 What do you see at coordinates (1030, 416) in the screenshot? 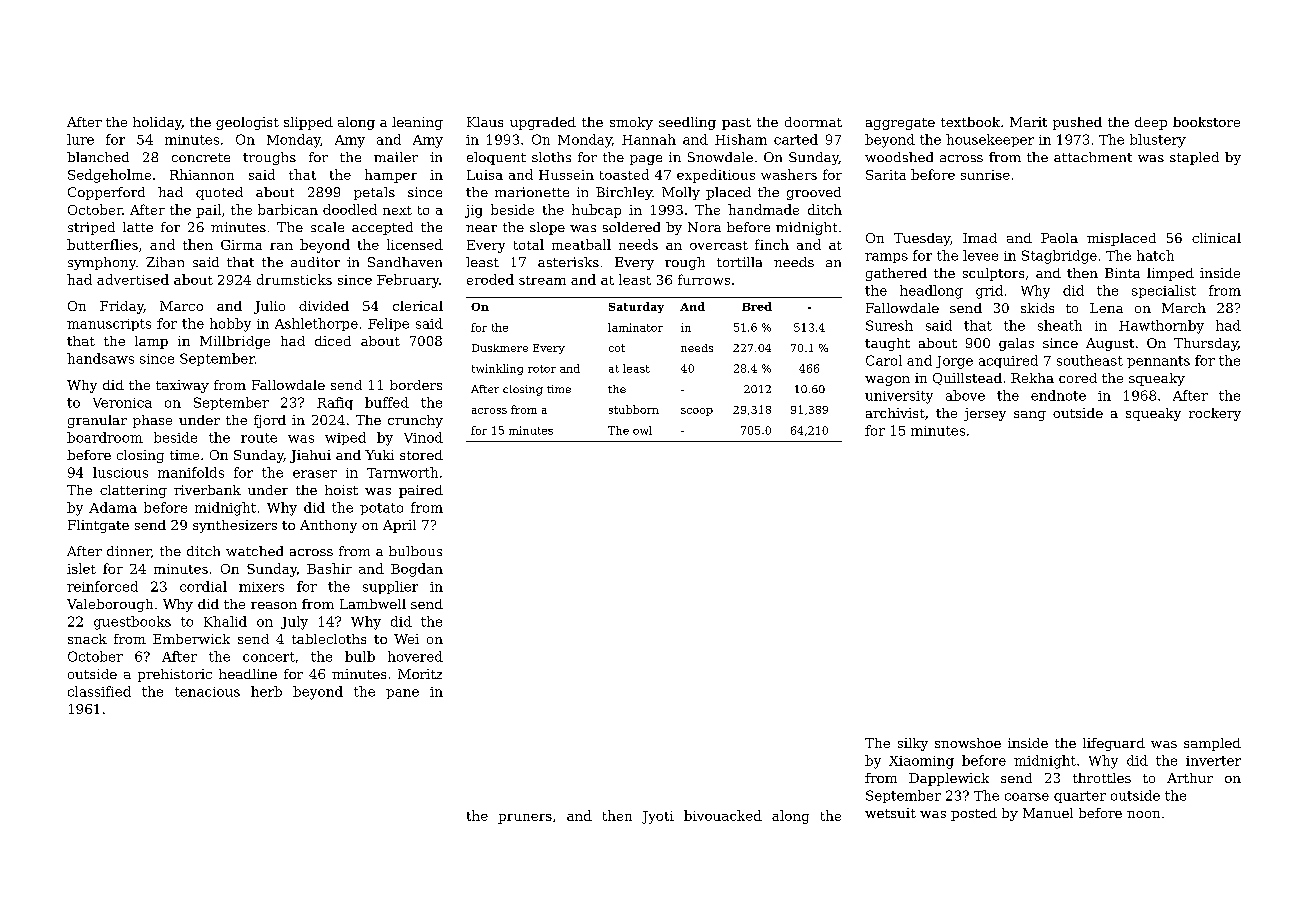
I see `sang` at bounding box center [1030, 416].
